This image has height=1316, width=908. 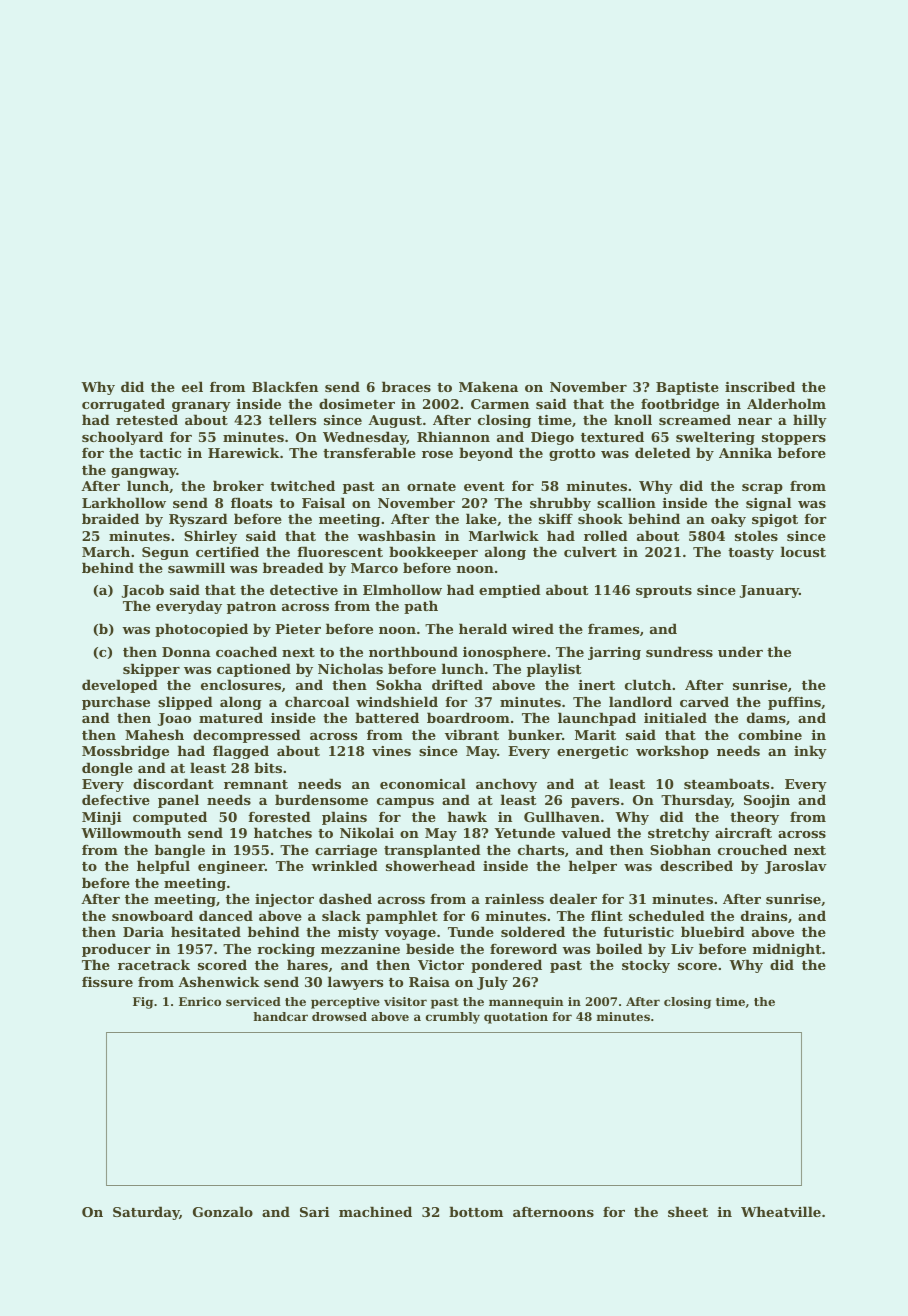 I want to click on Gonzalo, so click(x=223, y=1211).
